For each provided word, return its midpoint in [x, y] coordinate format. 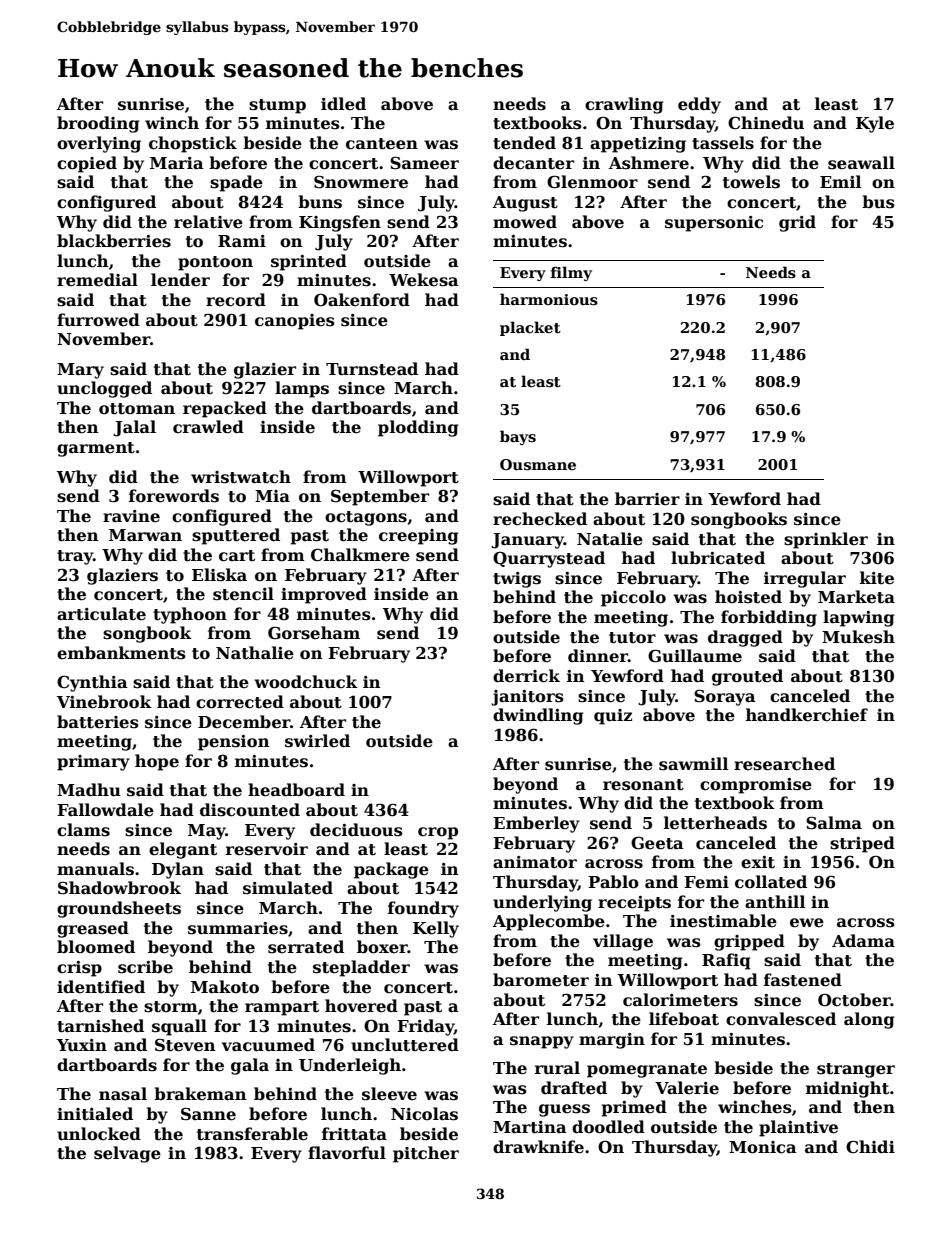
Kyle [875, 124]
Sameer [424, 163]
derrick [526, 676]
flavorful [347, 1153]
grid [797, 223]
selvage [127, 1154]
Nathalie [255, 653]
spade [236, 183]
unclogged [104, 389]
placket [530, 328]
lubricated [718, 558]
